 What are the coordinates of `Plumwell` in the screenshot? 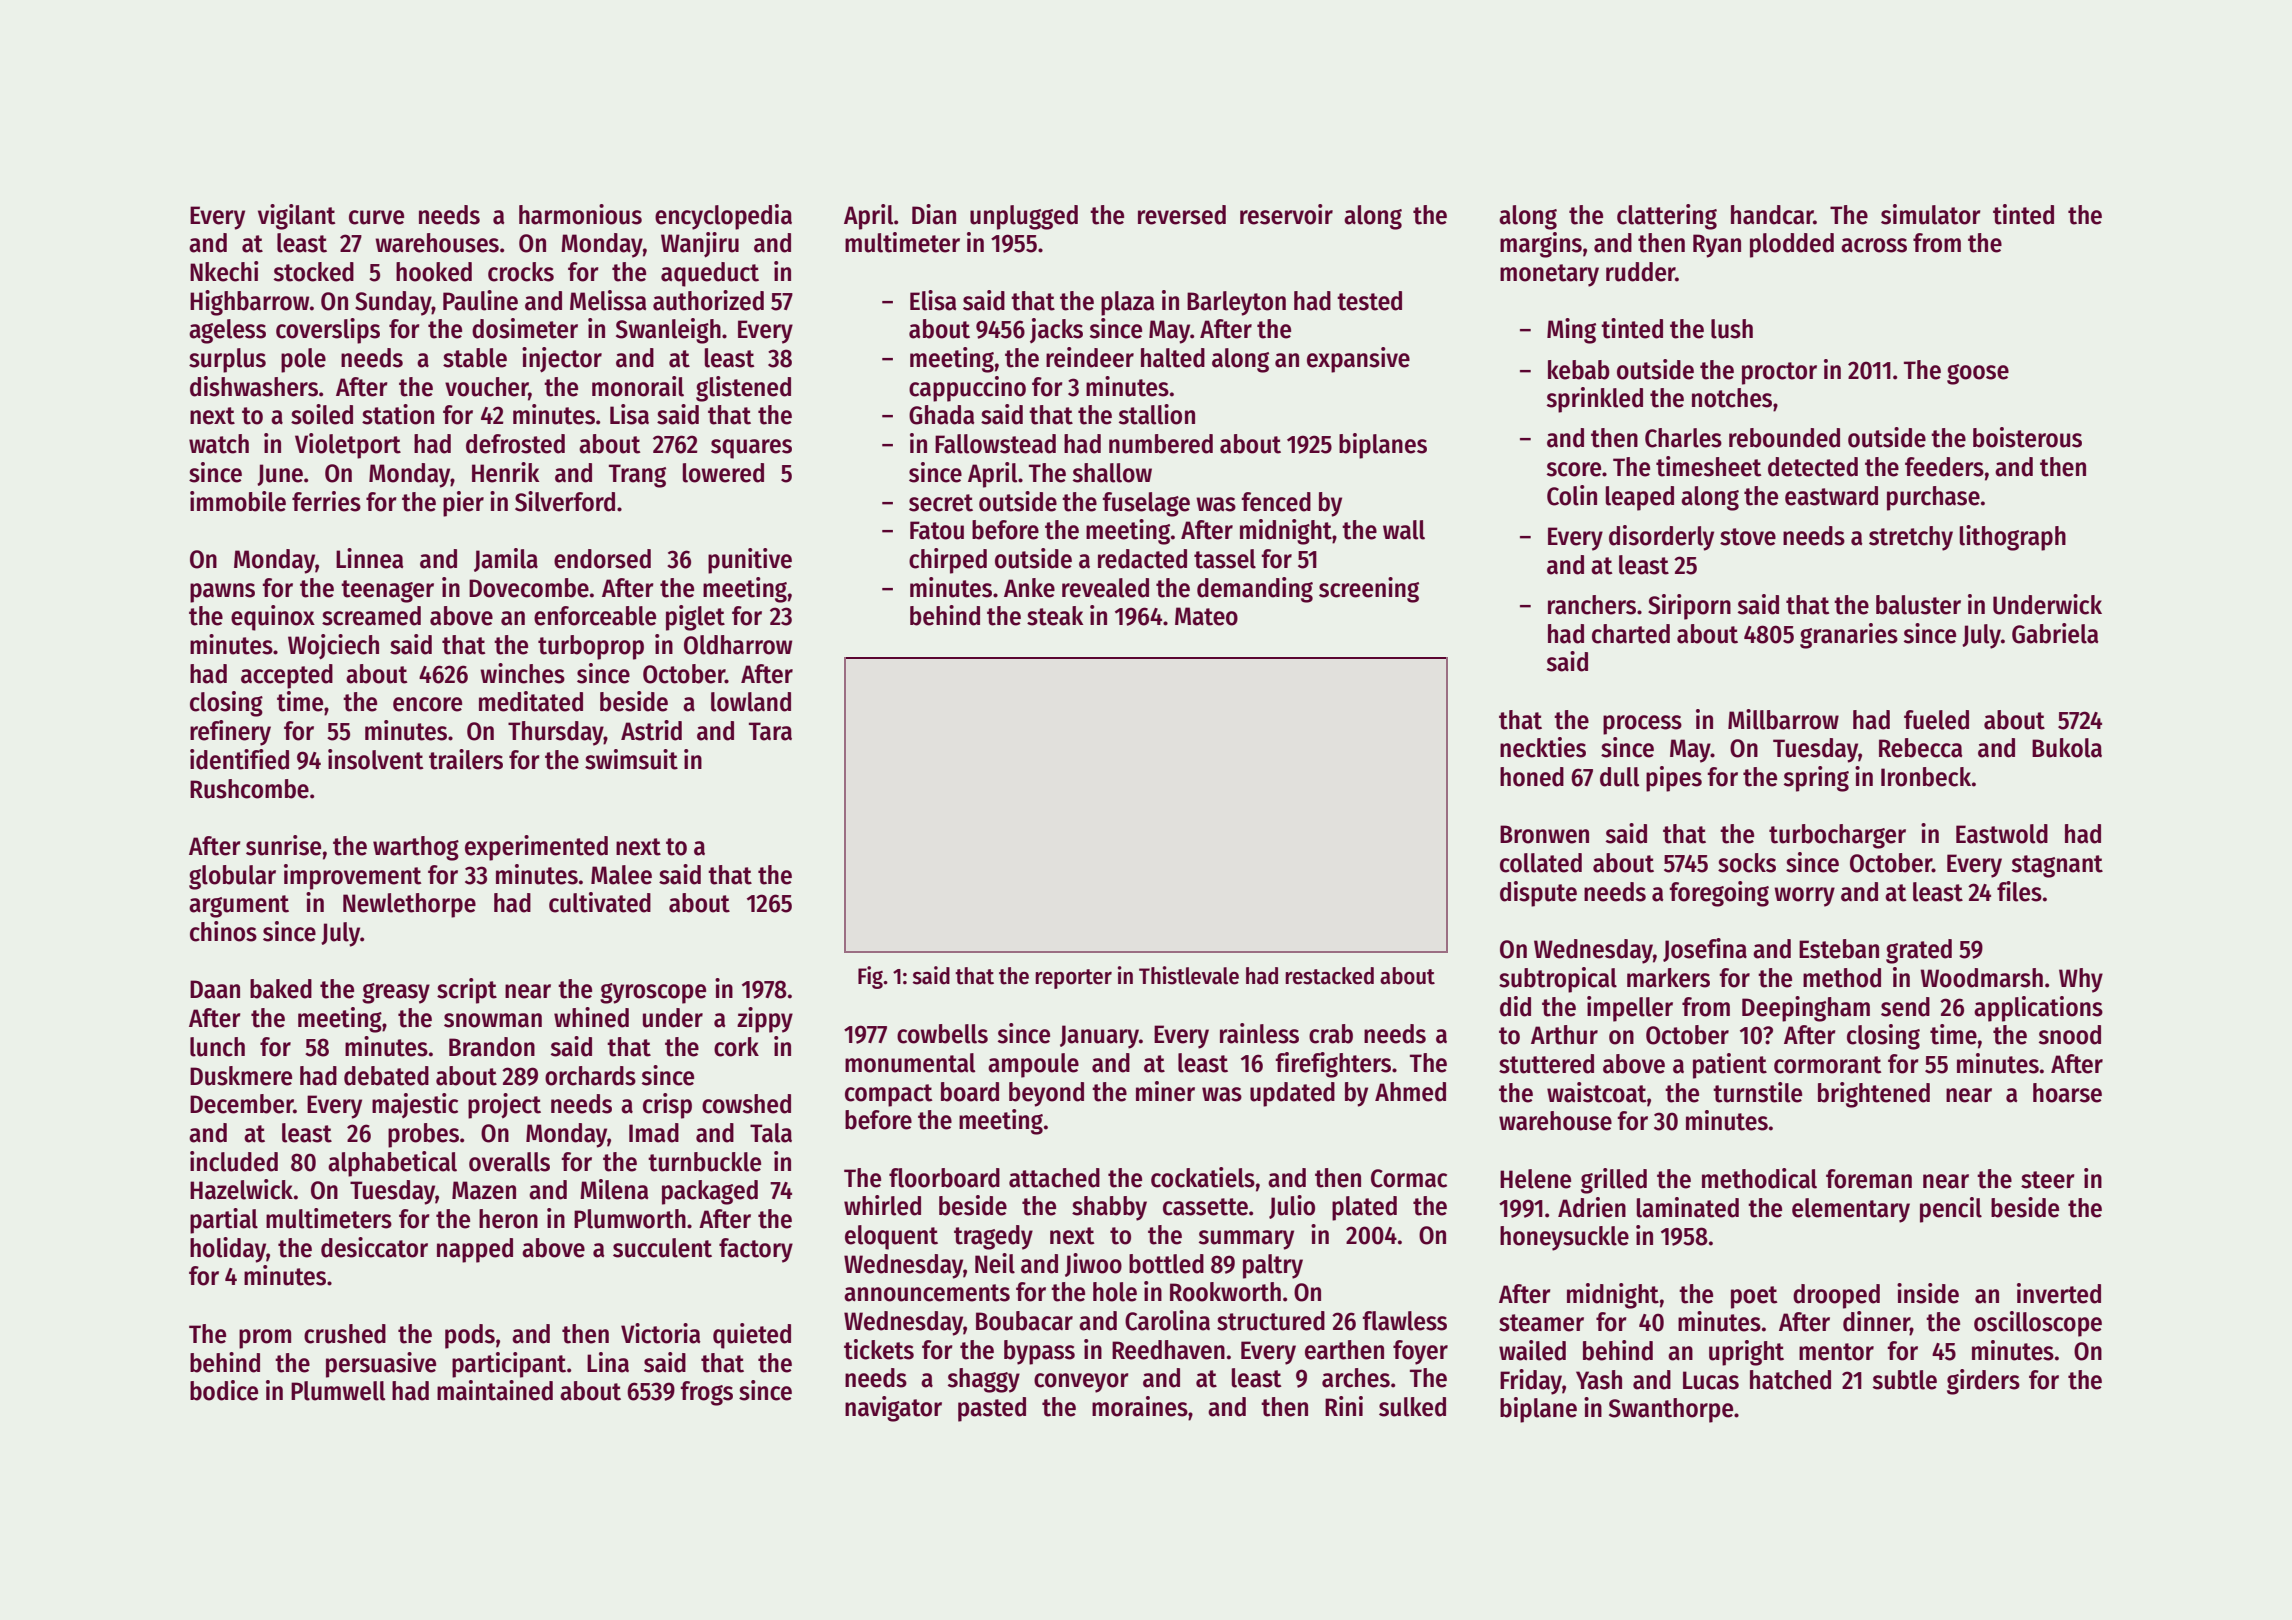 It's located at (338, 1391).
